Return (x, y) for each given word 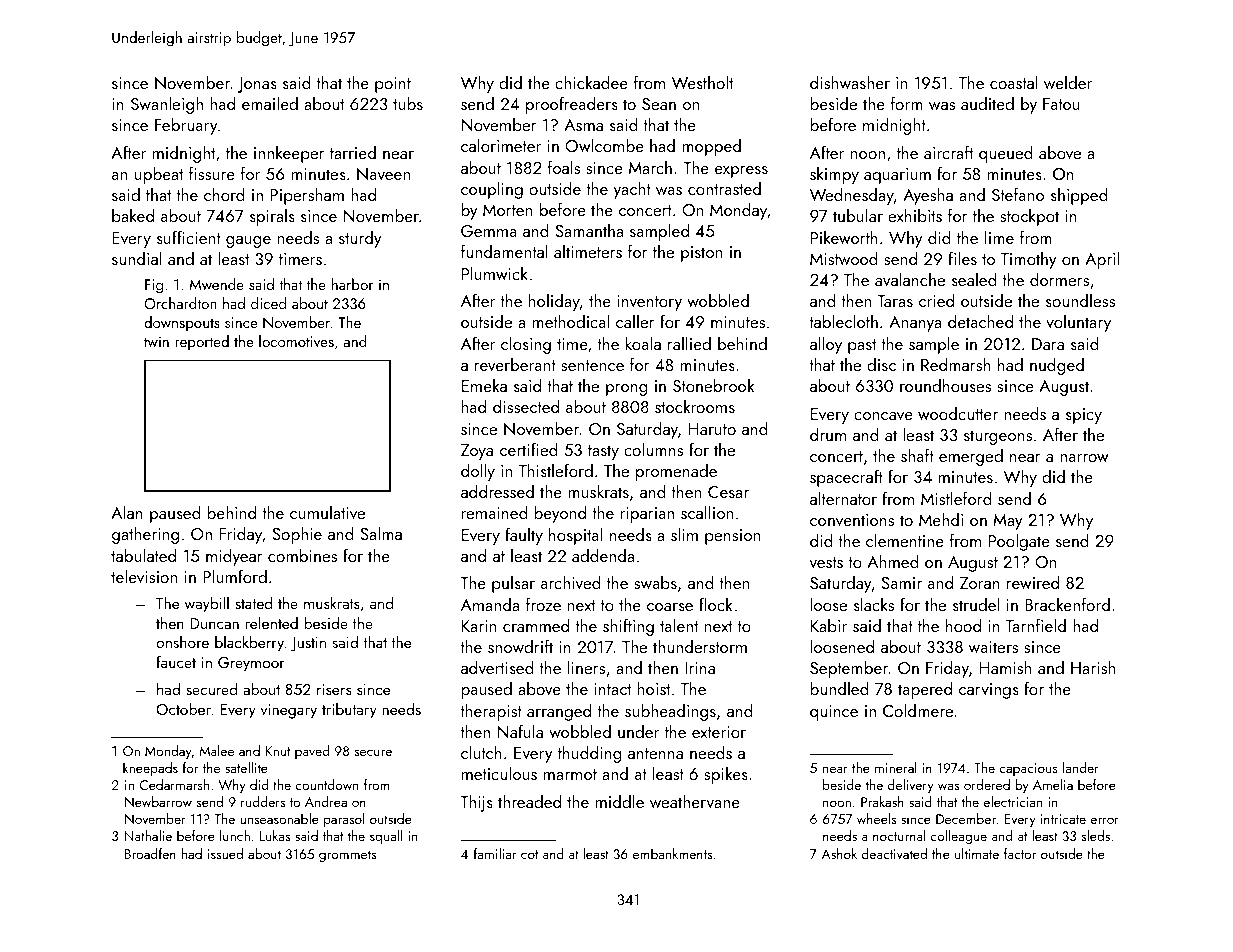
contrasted (724, 188)
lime (999, 237)
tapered (925, 690)
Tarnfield (1036, 625)
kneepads (150, 769)
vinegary (289, 711)
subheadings (670, 712)
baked (133, 215)
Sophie (297, 535)
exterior (719, 732)
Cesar (728, 492)
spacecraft (846, 478)
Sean (659, 104)
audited (987, 103)
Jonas (257, 85)
